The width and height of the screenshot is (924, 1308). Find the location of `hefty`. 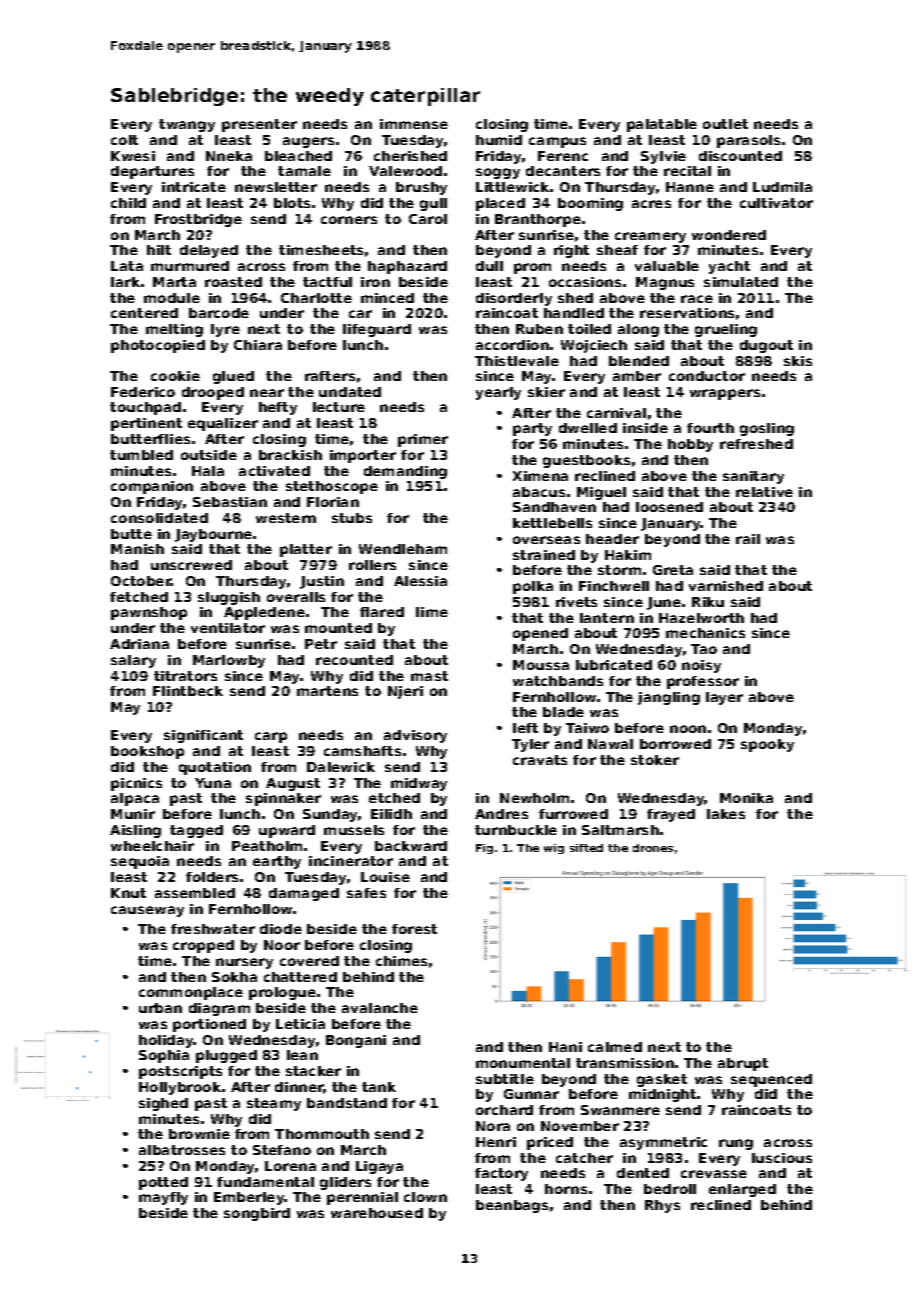

hefty is located at coordinates (278, 408).
